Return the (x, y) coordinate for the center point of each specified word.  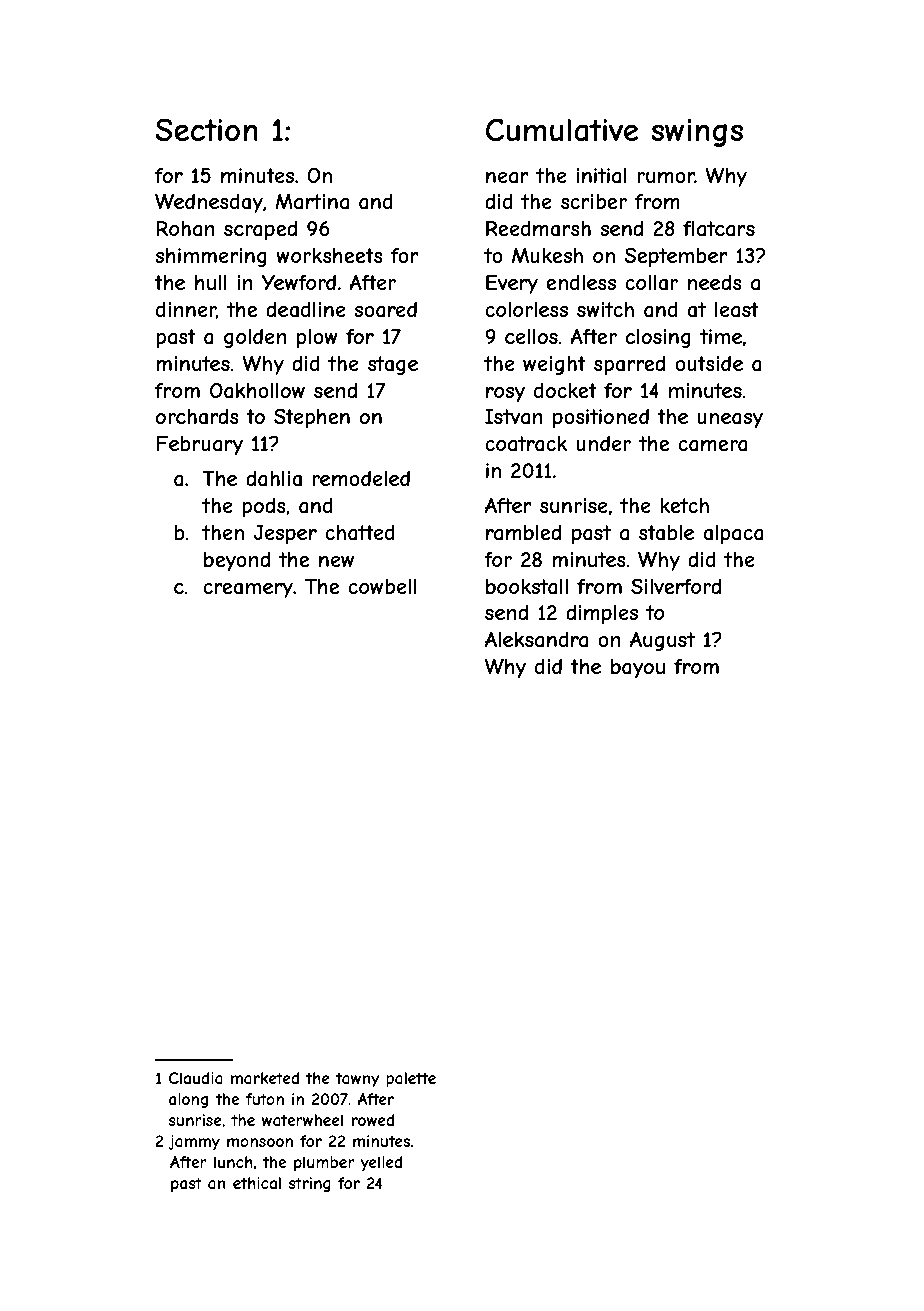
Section (206, 129)
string (310, 1184)
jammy (194, 1142)
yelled (381, 1163)
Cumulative (562, 130)
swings (697, 133)
